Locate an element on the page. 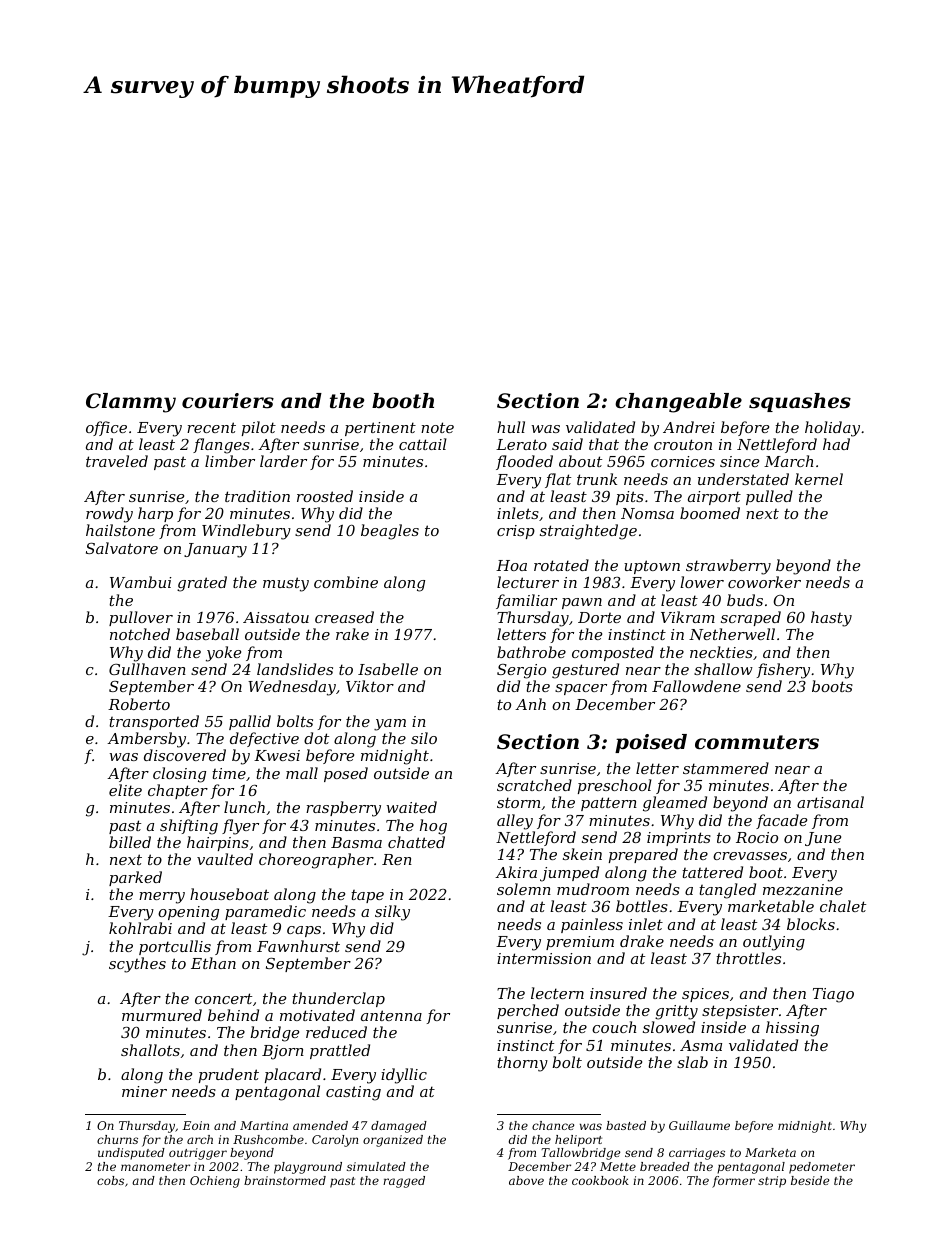  squashes is located at coordinates (800, 402).
